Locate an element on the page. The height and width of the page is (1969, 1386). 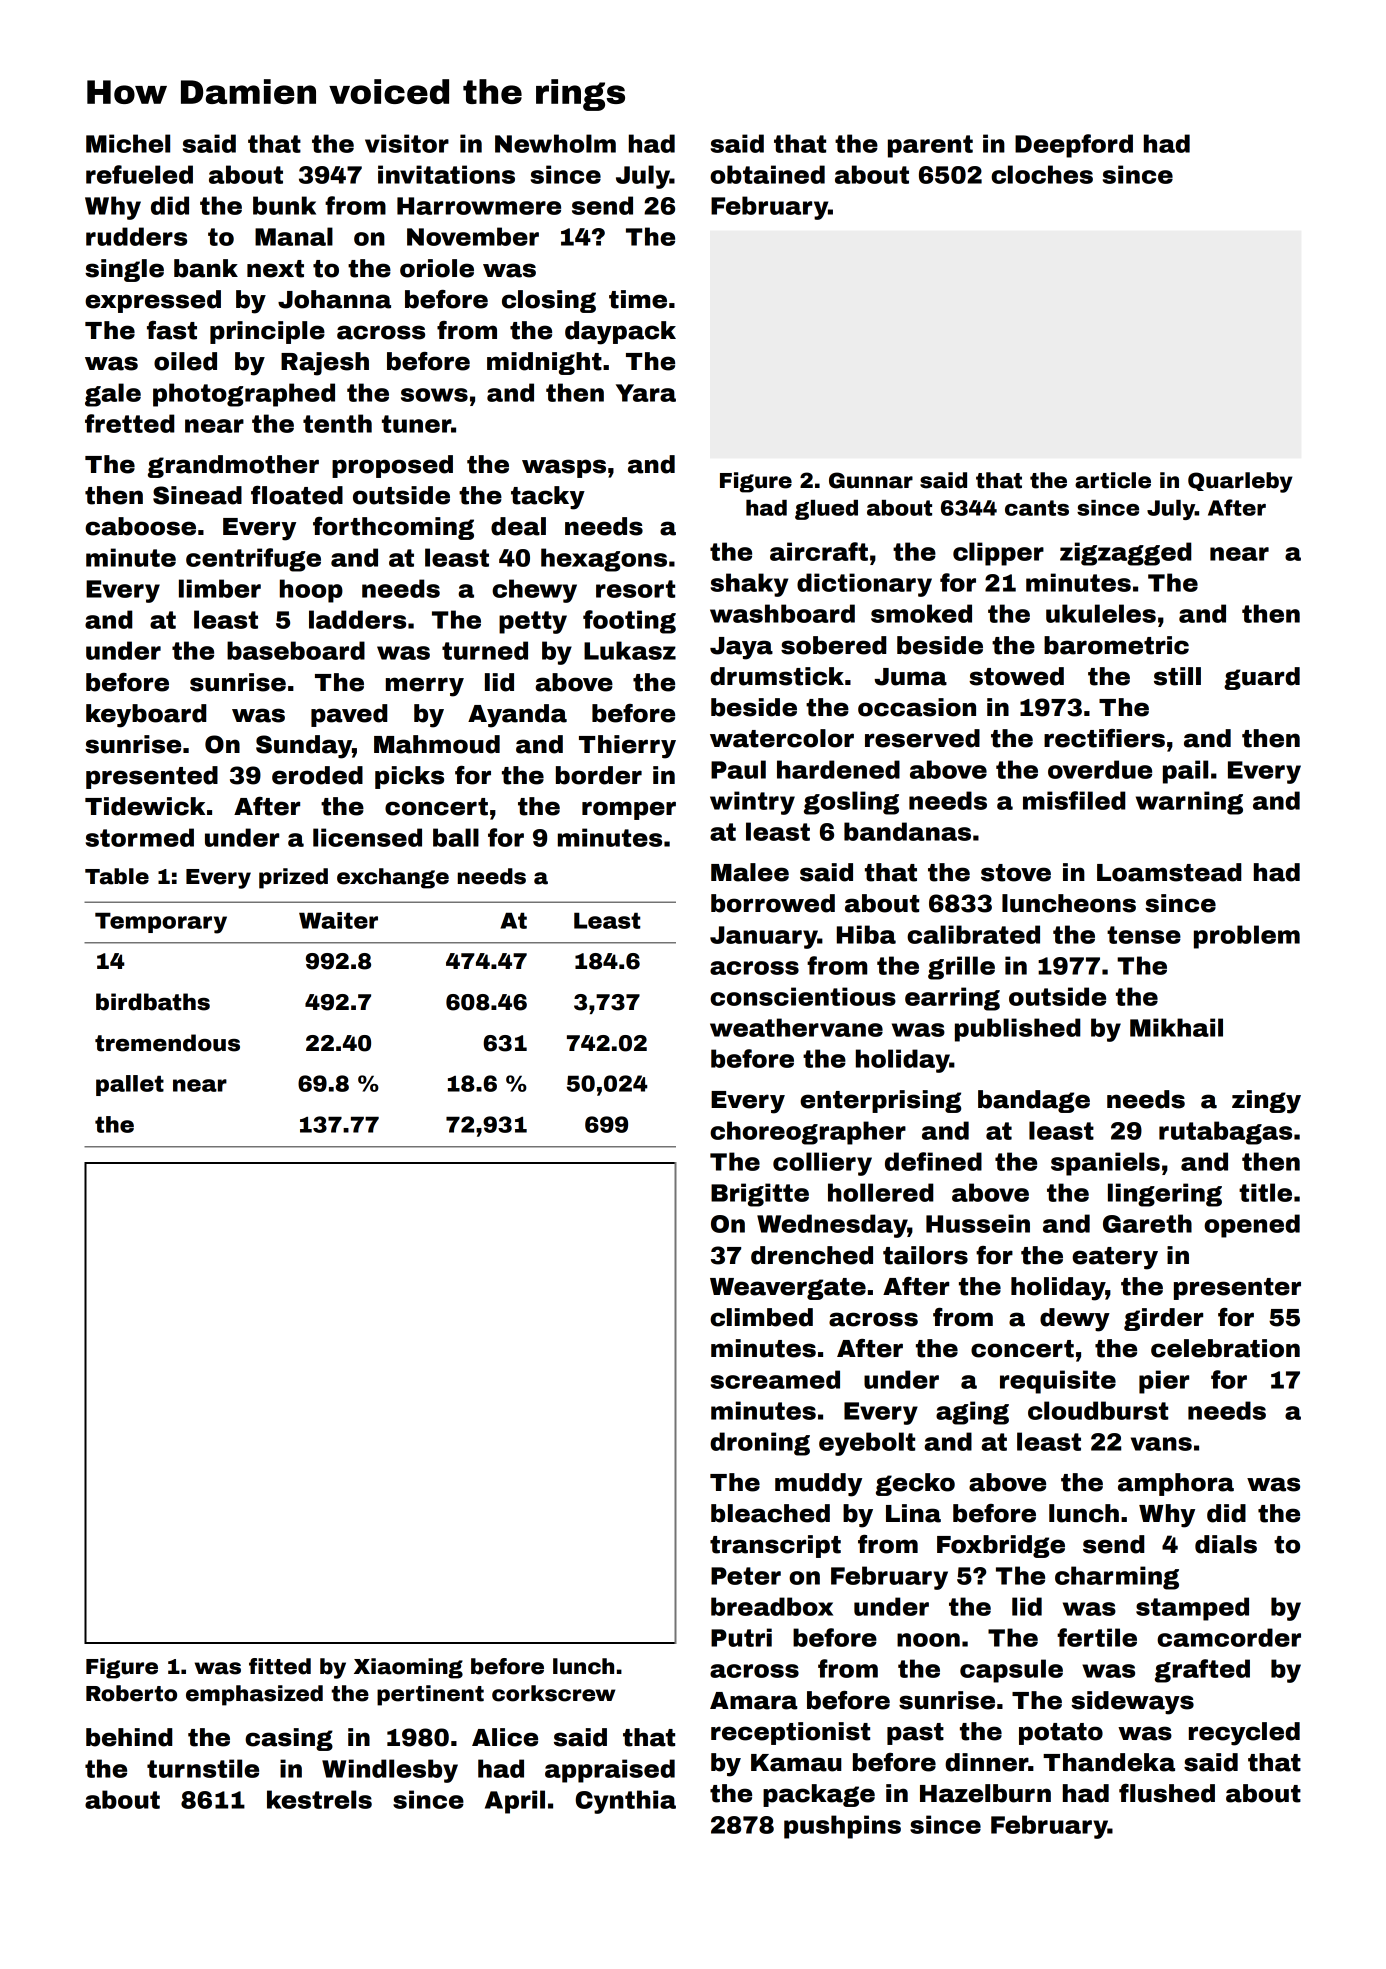
bunk is located at coordinates (284, 205).
